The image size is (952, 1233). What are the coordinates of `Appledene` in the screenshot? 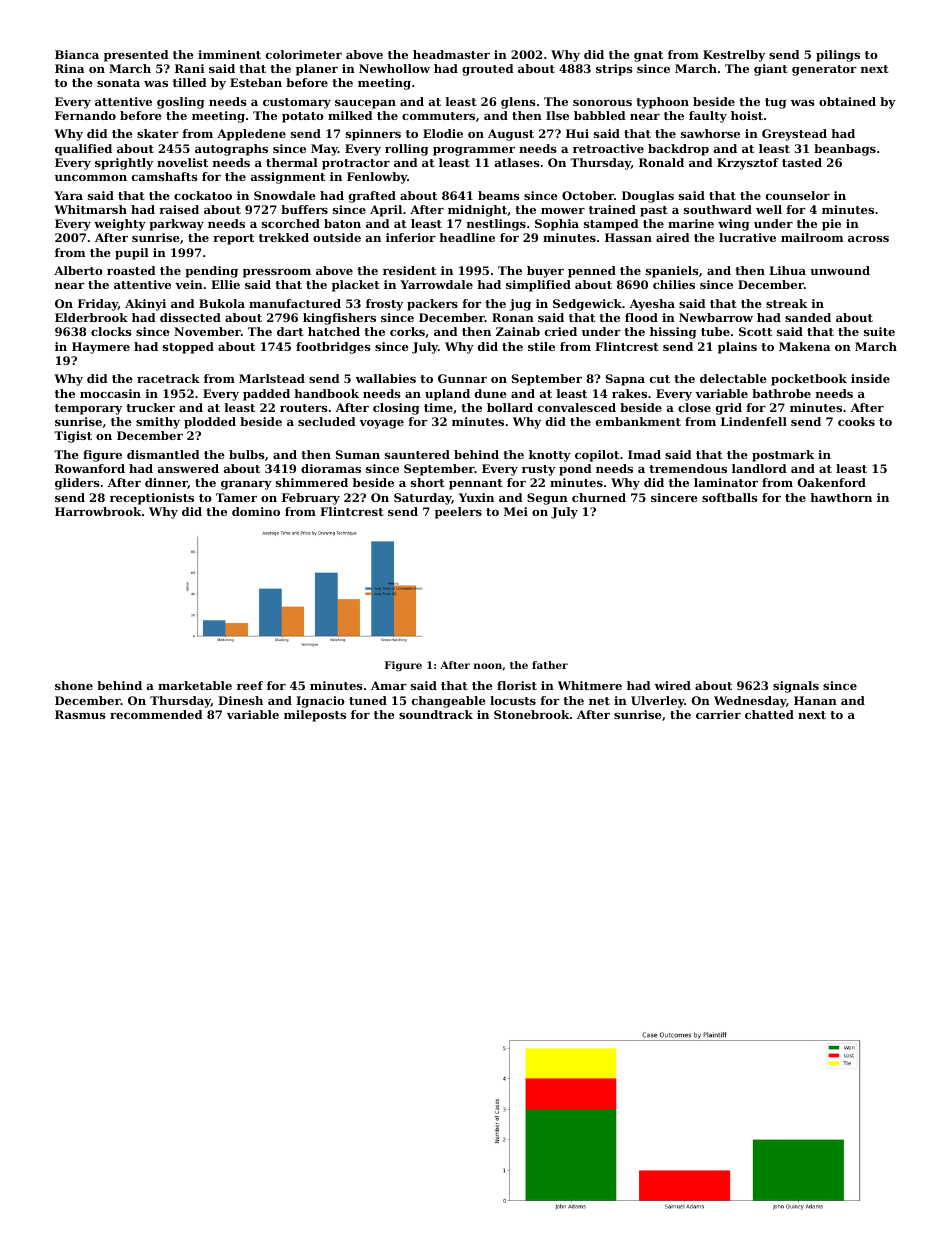 It's located at (251, 135).
